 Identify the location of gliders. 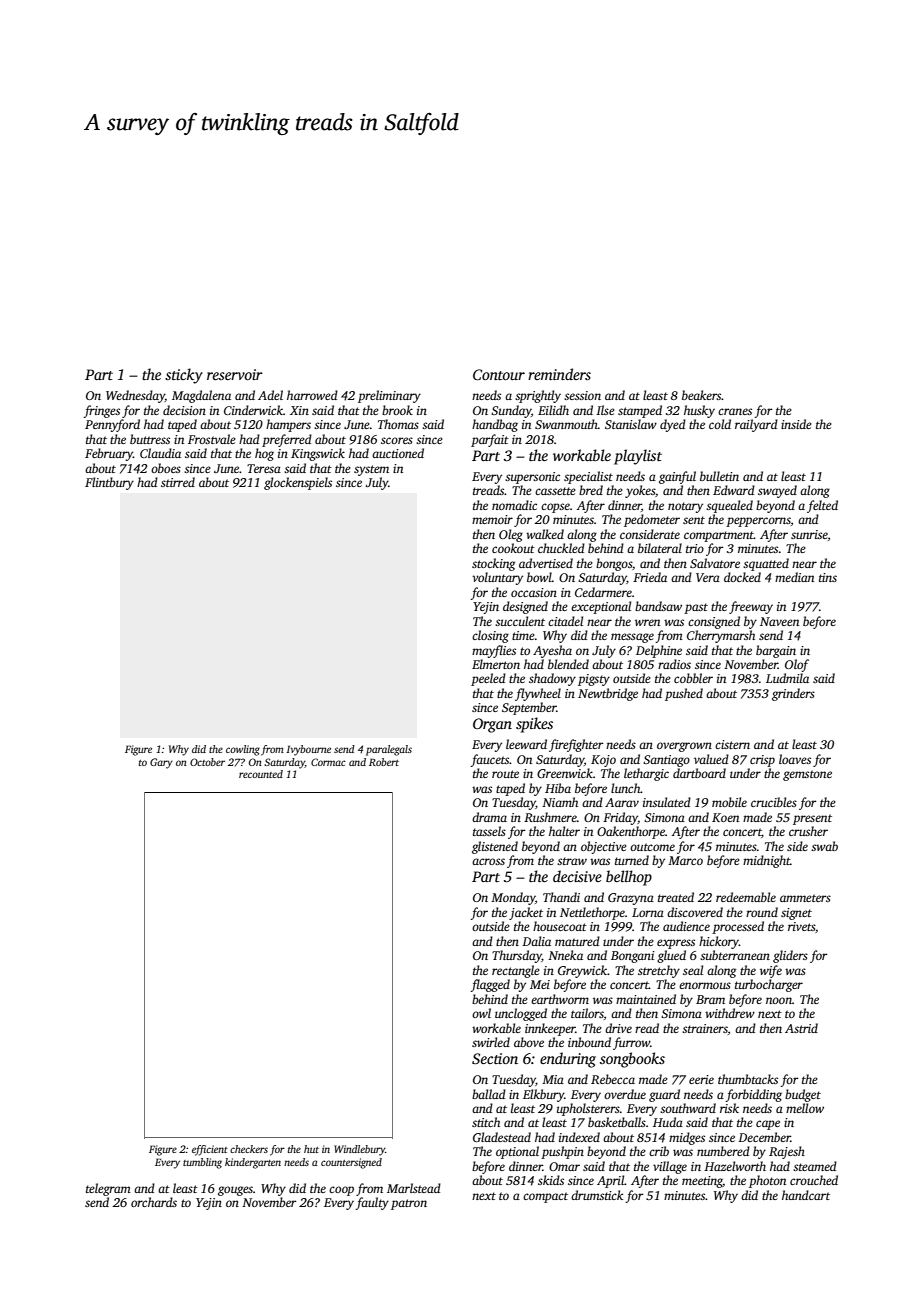
(790, 956).
